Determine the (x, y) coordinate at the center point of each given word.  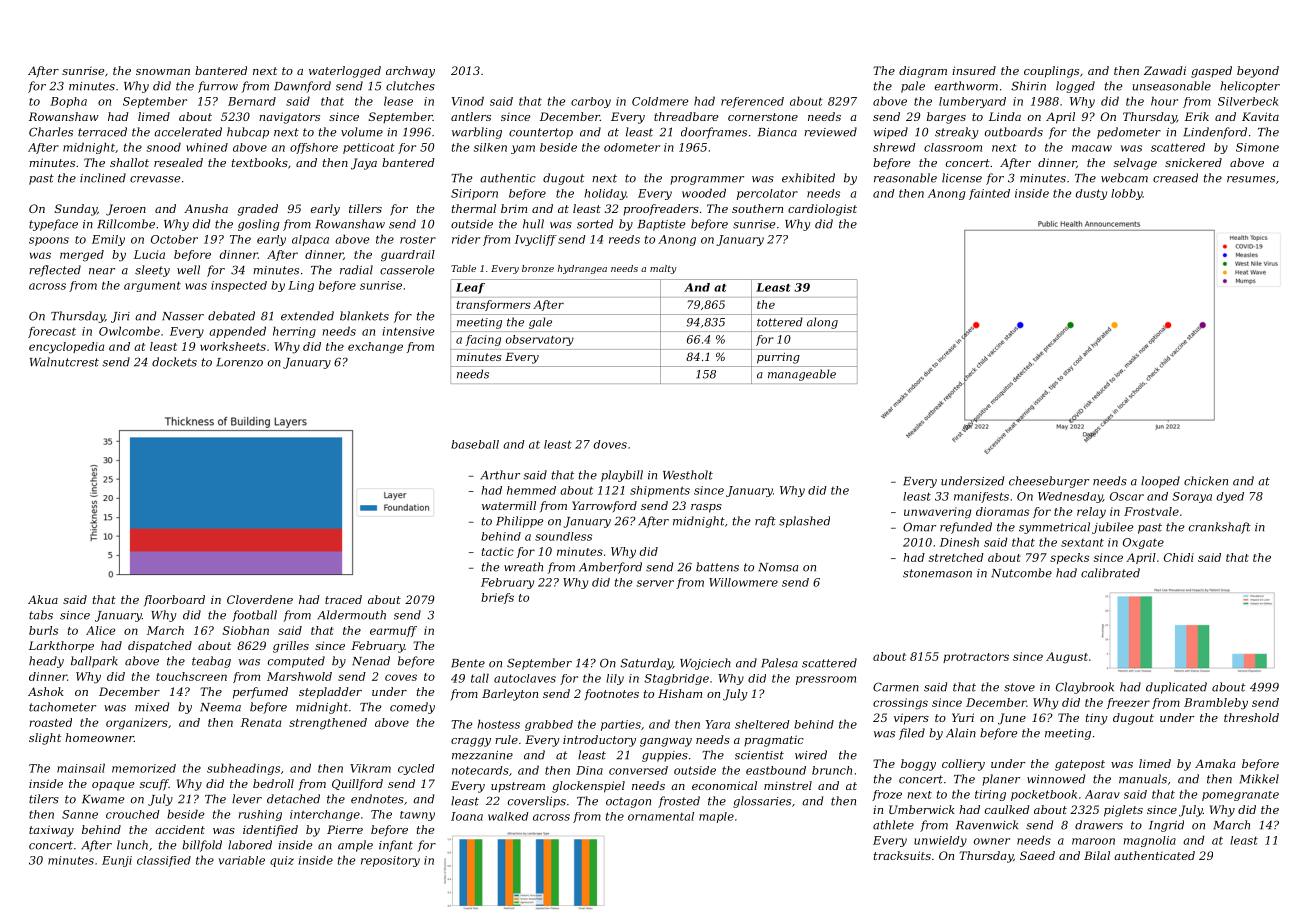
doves (610, 444)
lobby (1127, 194)
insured (974, 70)
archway (410, 72)
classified (164, 861)
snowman (163, 72)
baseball (475, 444)
